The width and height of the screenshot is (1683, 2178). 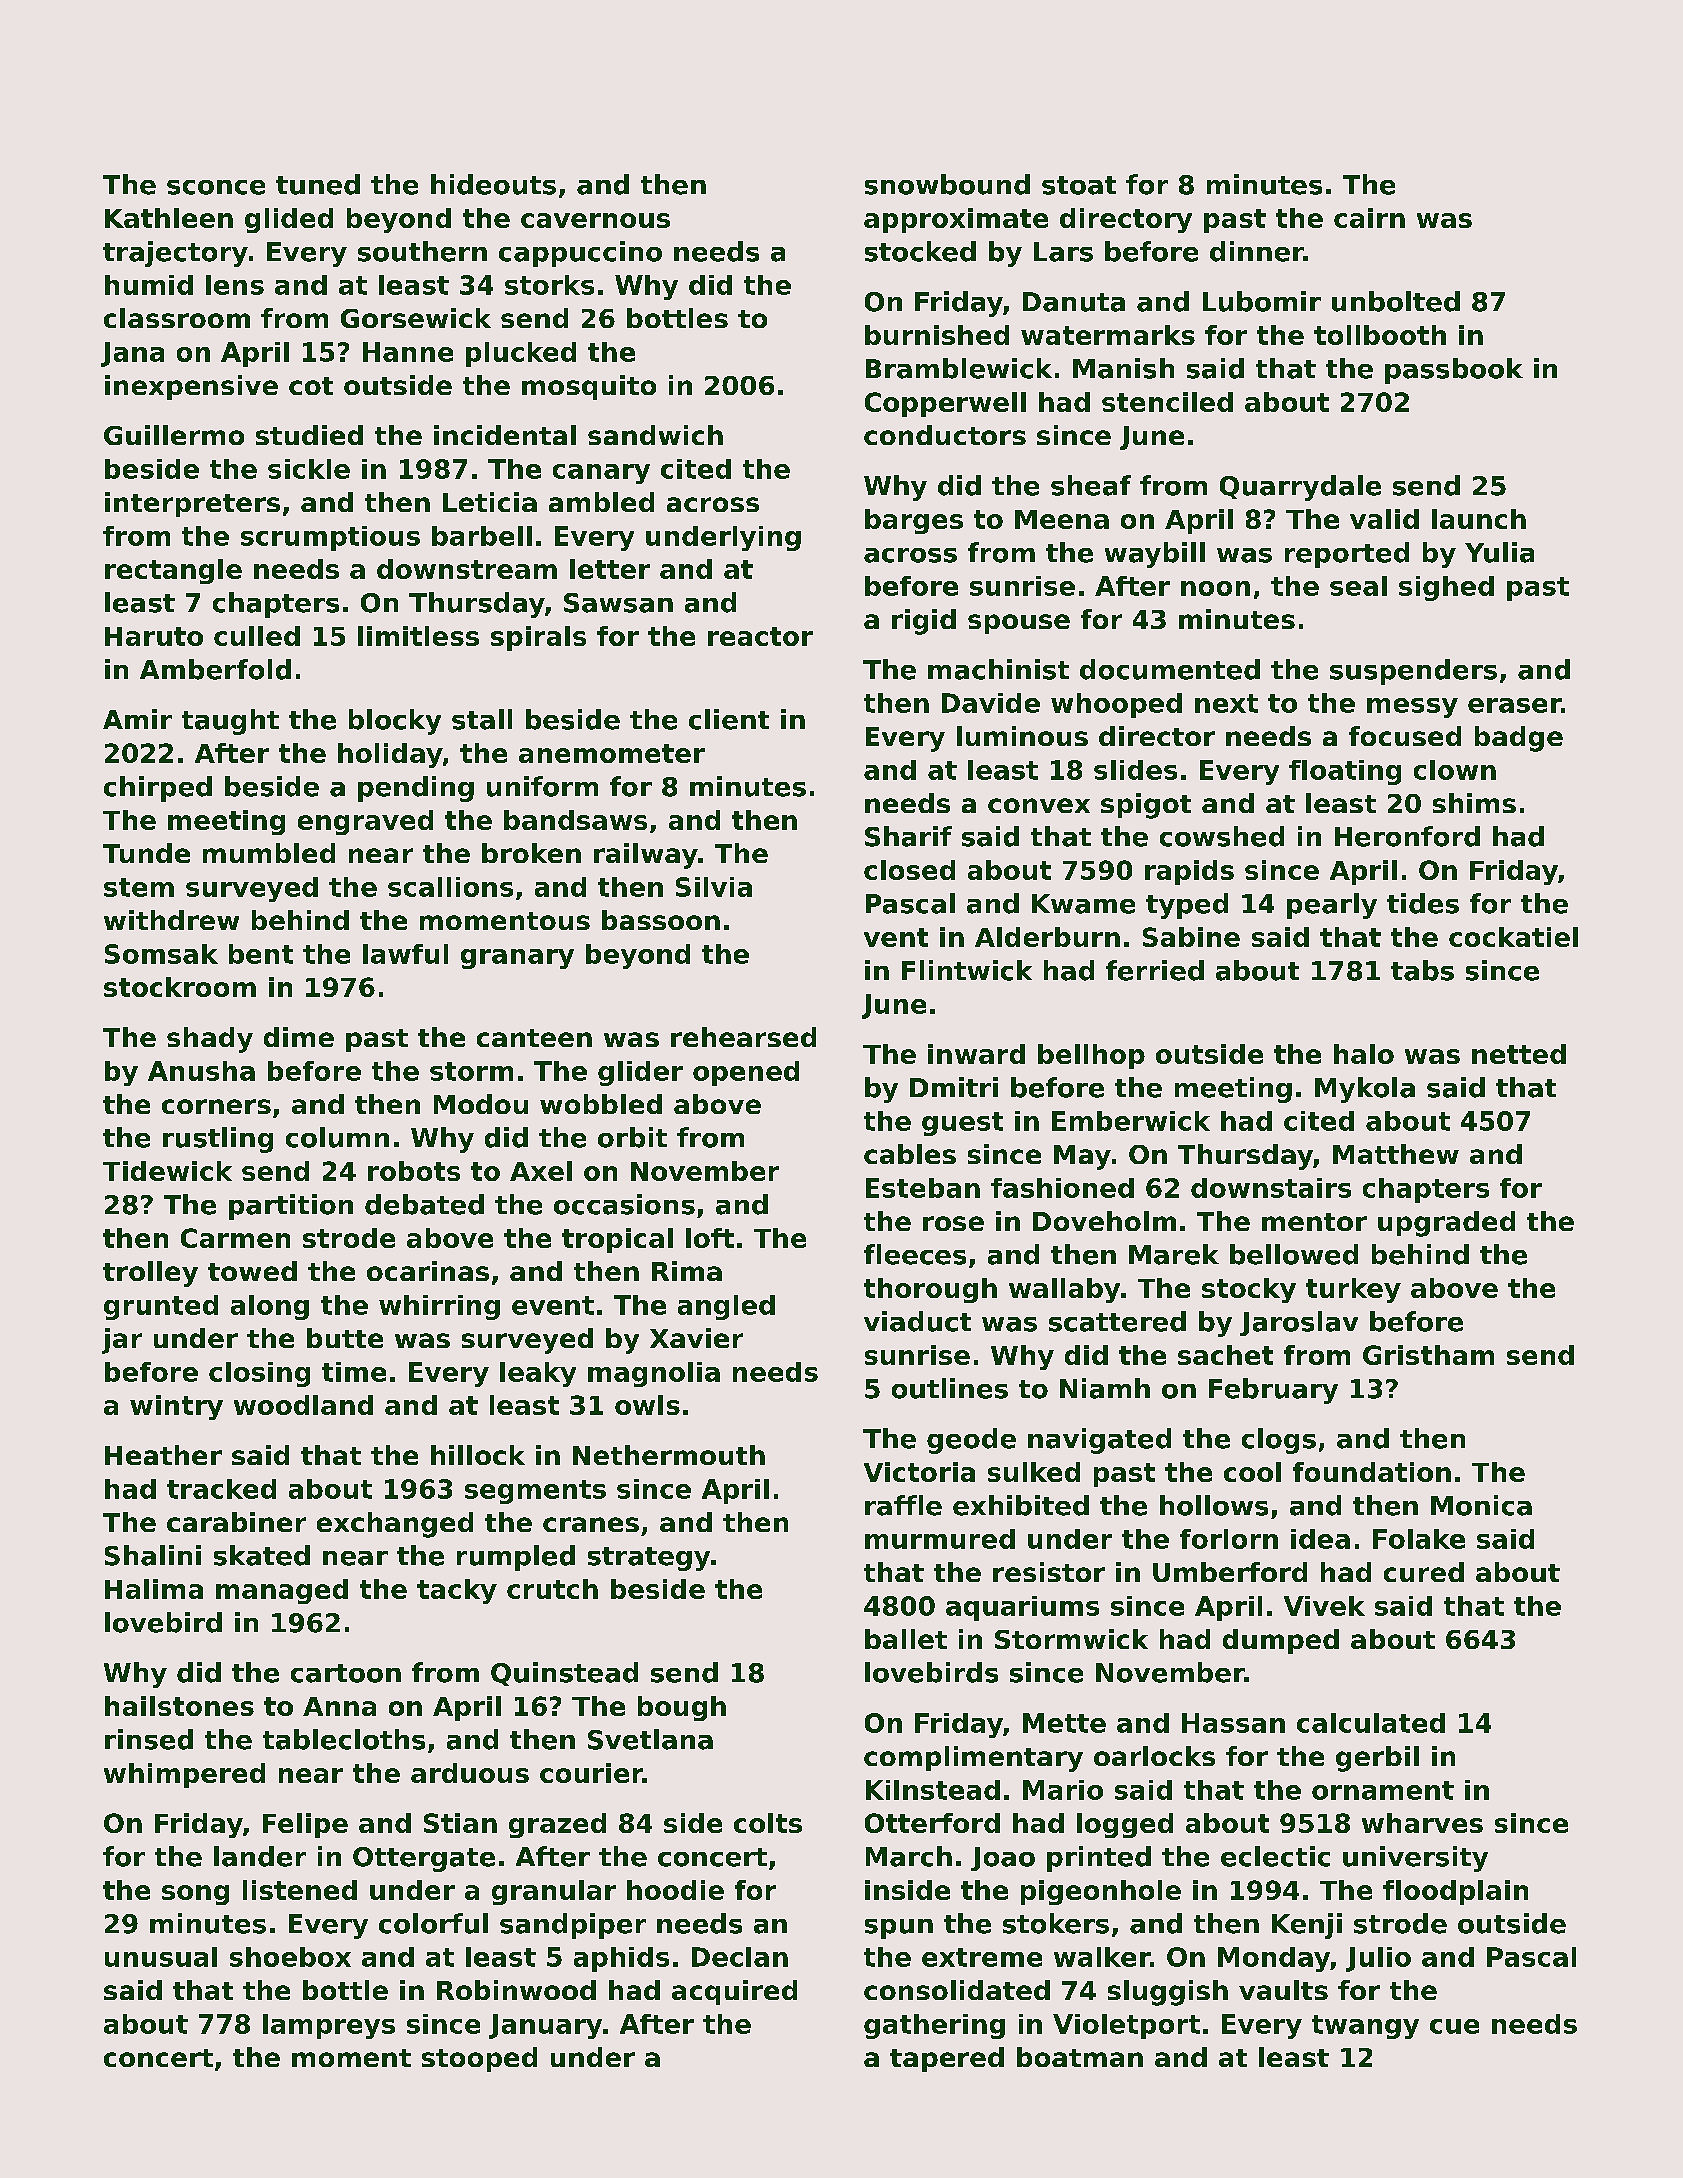 What do you see at coordinates (282, 1591) in the screenshot?
I see `managed` at bounding box center [282, 1591].
